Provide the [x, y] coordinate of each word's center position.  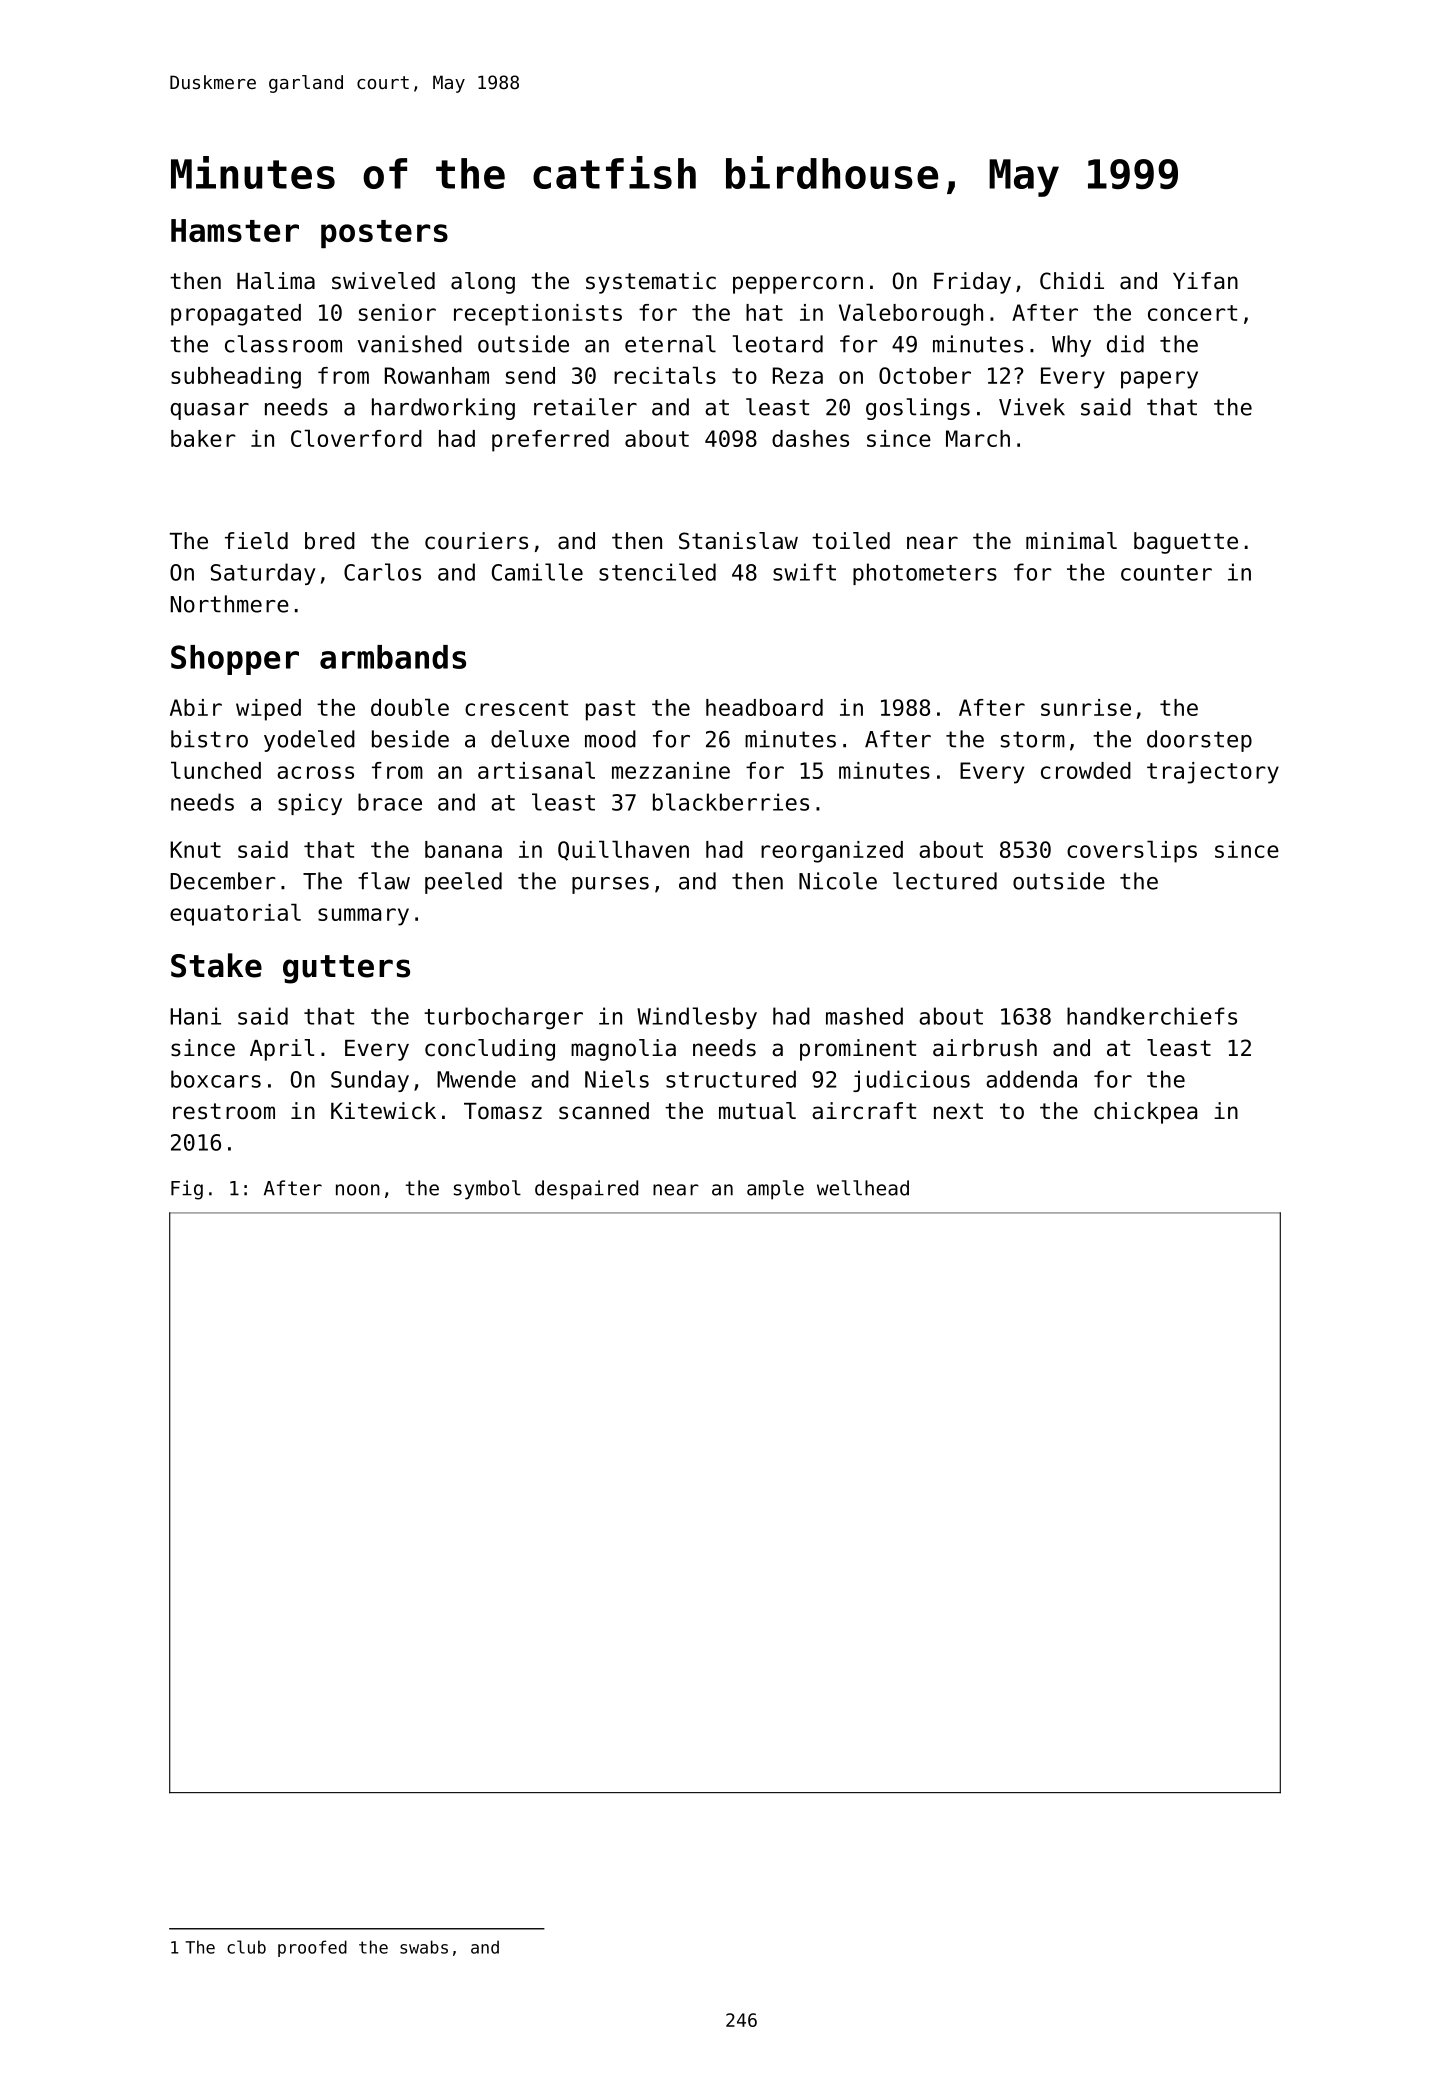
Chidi [1072, 281]
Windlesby [697, 1018]
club [246, 1947]
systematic [651, 283]
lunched [216, 770]
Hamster [235, 230]
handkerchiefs [1152, 1016]
